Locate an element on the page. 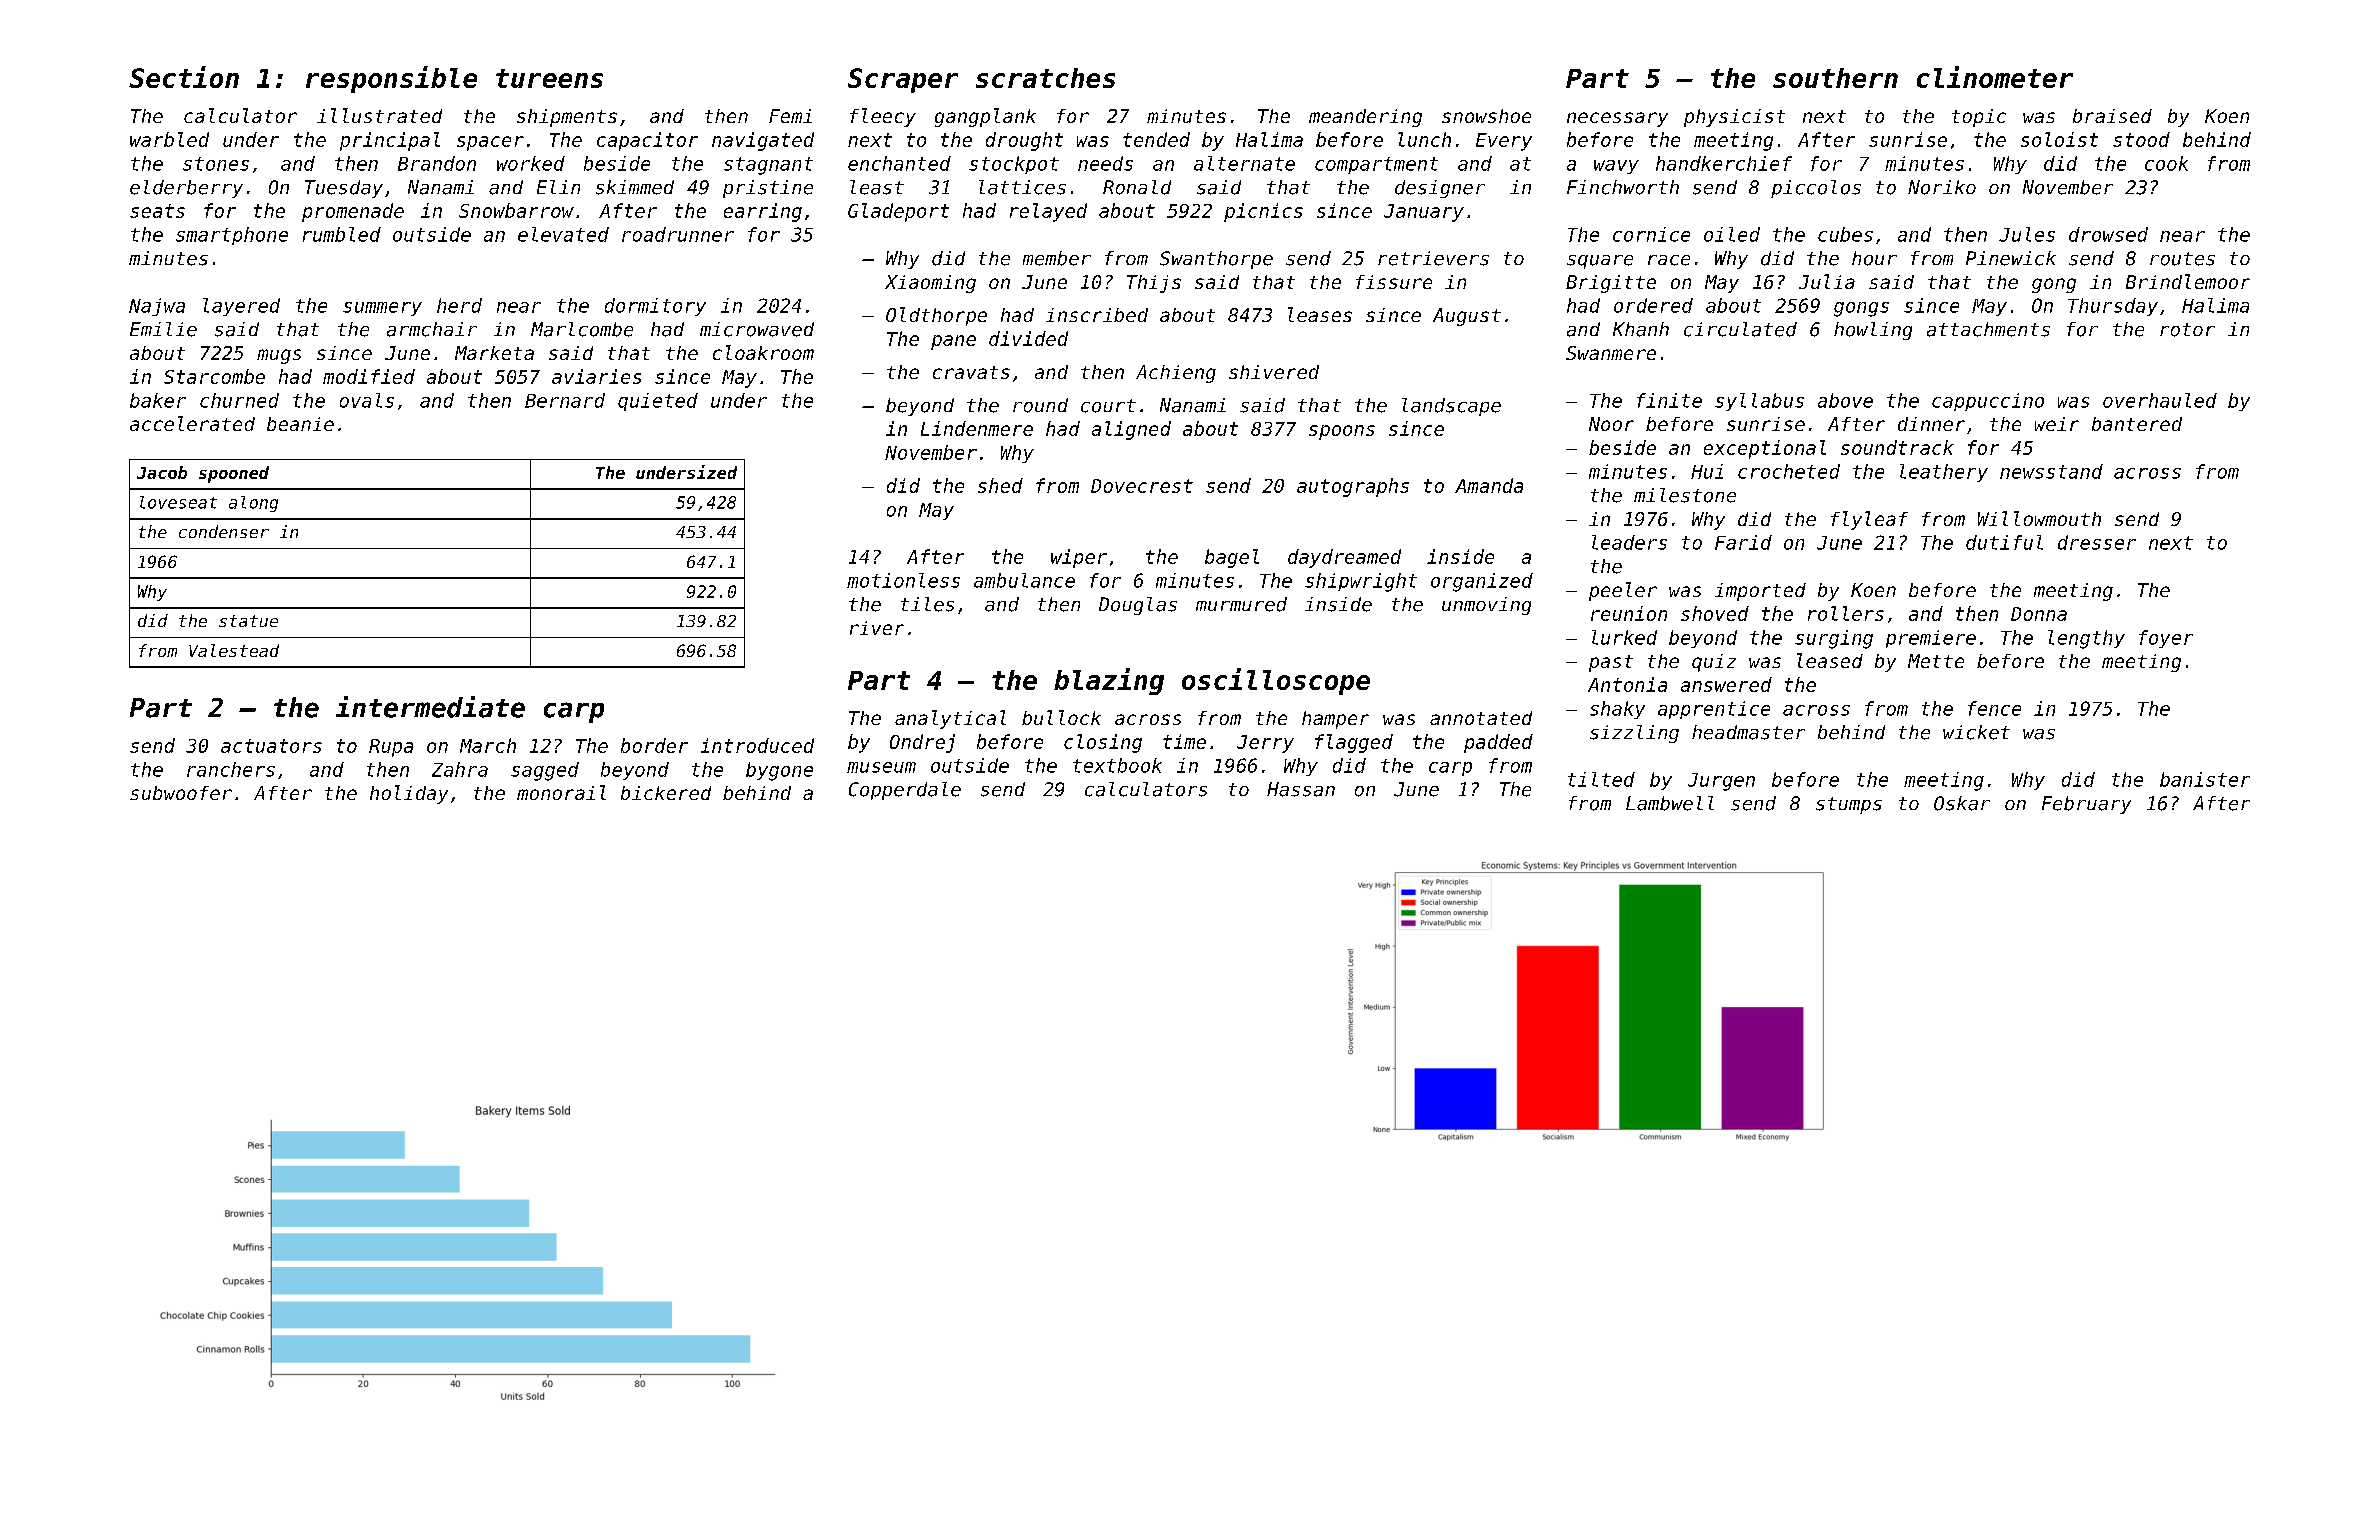 This page has width=2380, height=1540. Lambwell is located at coordinates (1670, 803).
